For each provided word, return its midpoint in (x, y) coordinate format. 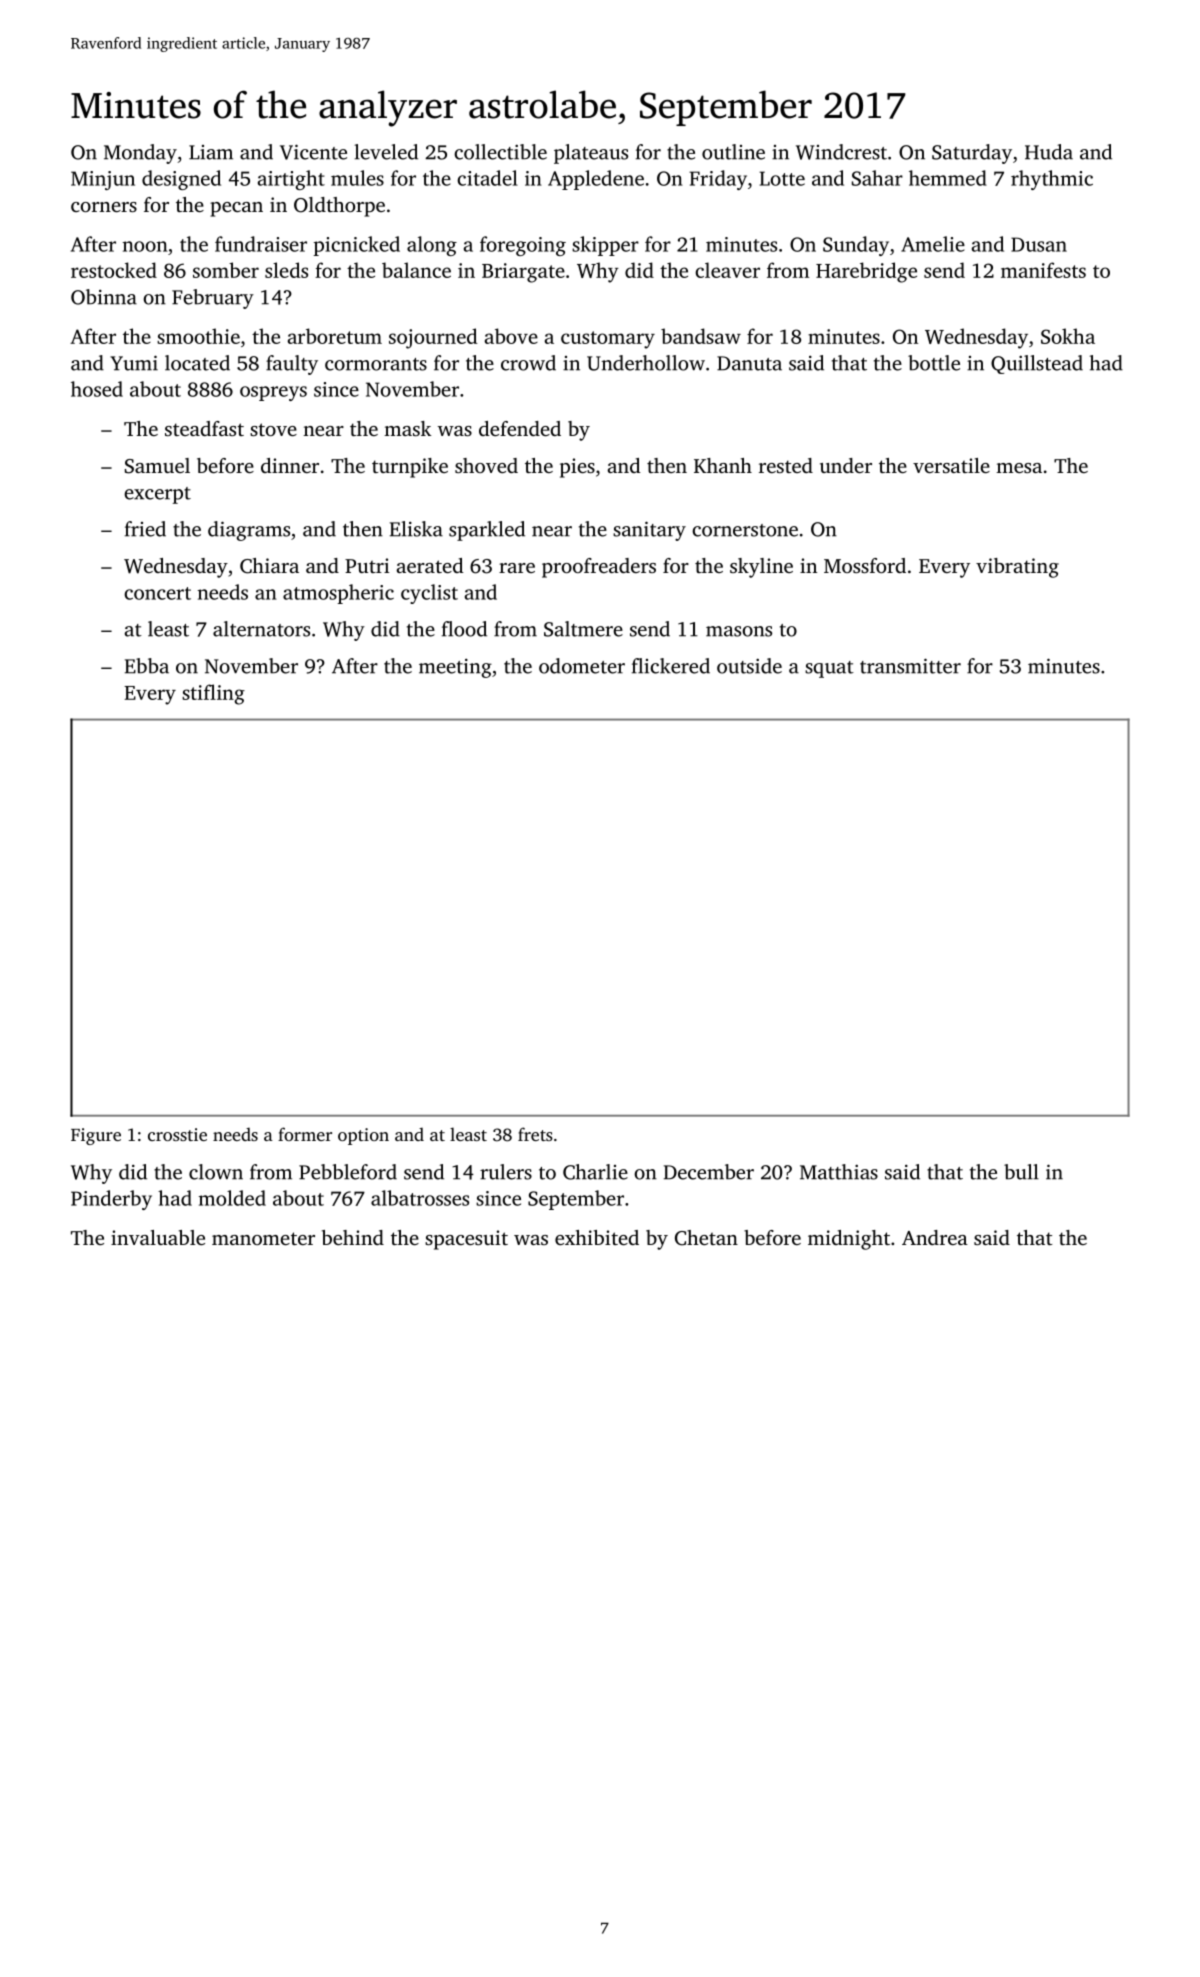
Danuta (749, 363)
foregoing (523, 246)
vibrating (1017, 568)
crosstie (177, 1134)
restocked (114, 270)
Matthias (839, 1172)
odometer (582, 666)
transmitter (910, 666)
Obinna (104, 297)
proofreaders (599, 568)
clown (216, 1172)
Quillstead (1037, 364)
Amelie (933, 244)
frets (535, 1134)
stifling (213, 694)
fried (145, 529)
